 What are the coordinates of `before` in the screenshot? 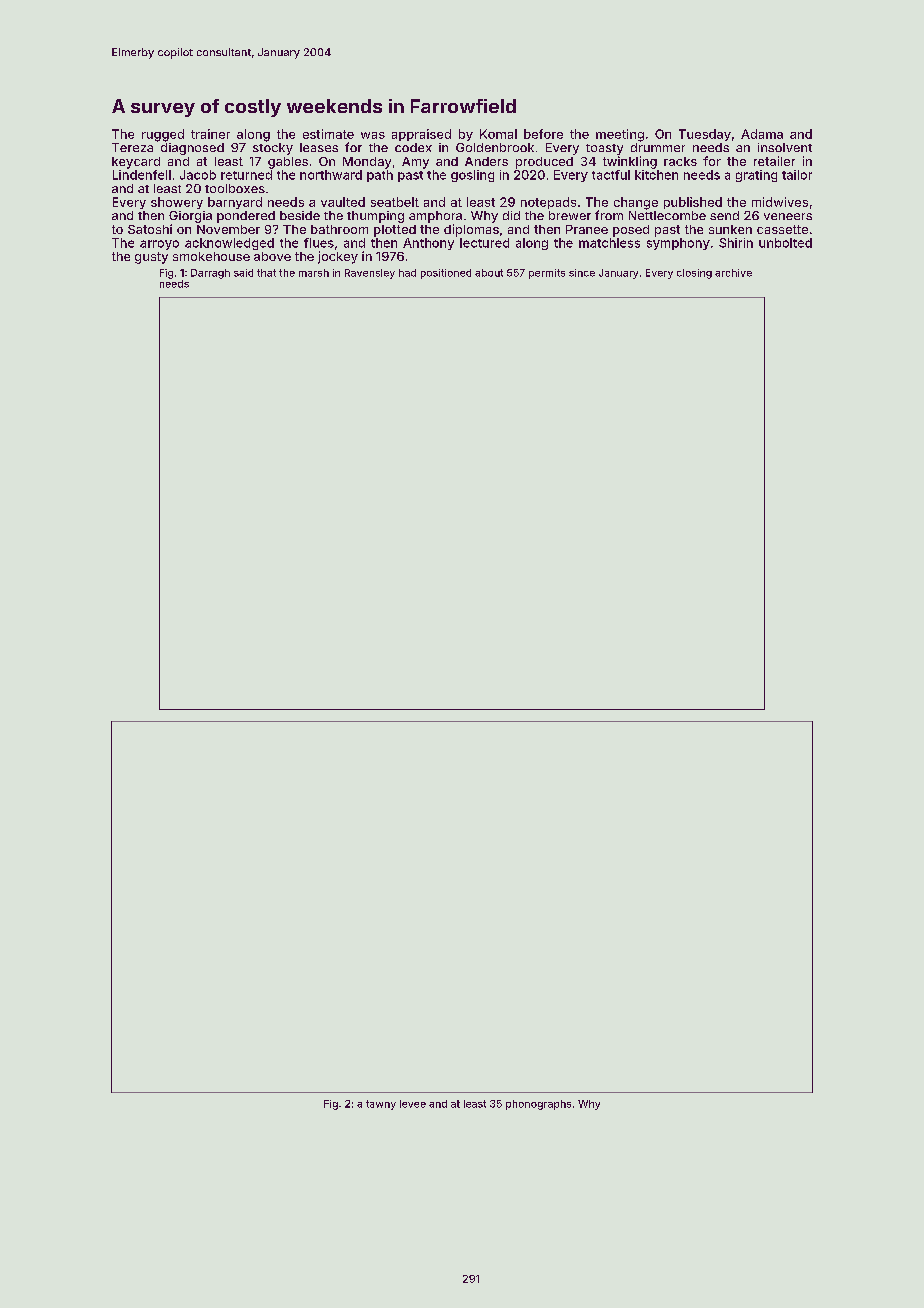 It's located at (543, 134).
